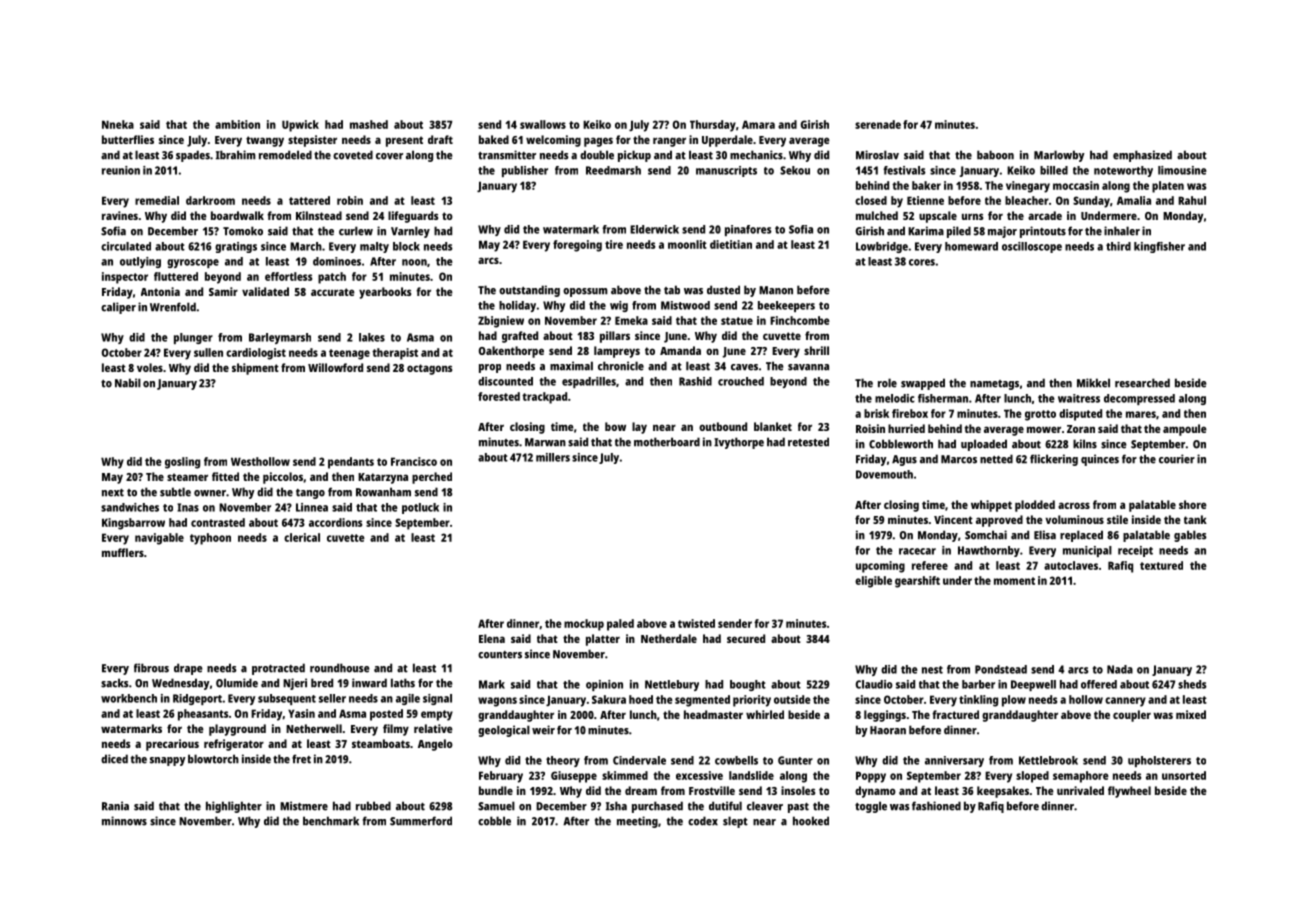 This page has width=1308, height=924. What do you see at coordinates (389, 156) in the page?
I see `cover` at bounding box center [389, 156].
